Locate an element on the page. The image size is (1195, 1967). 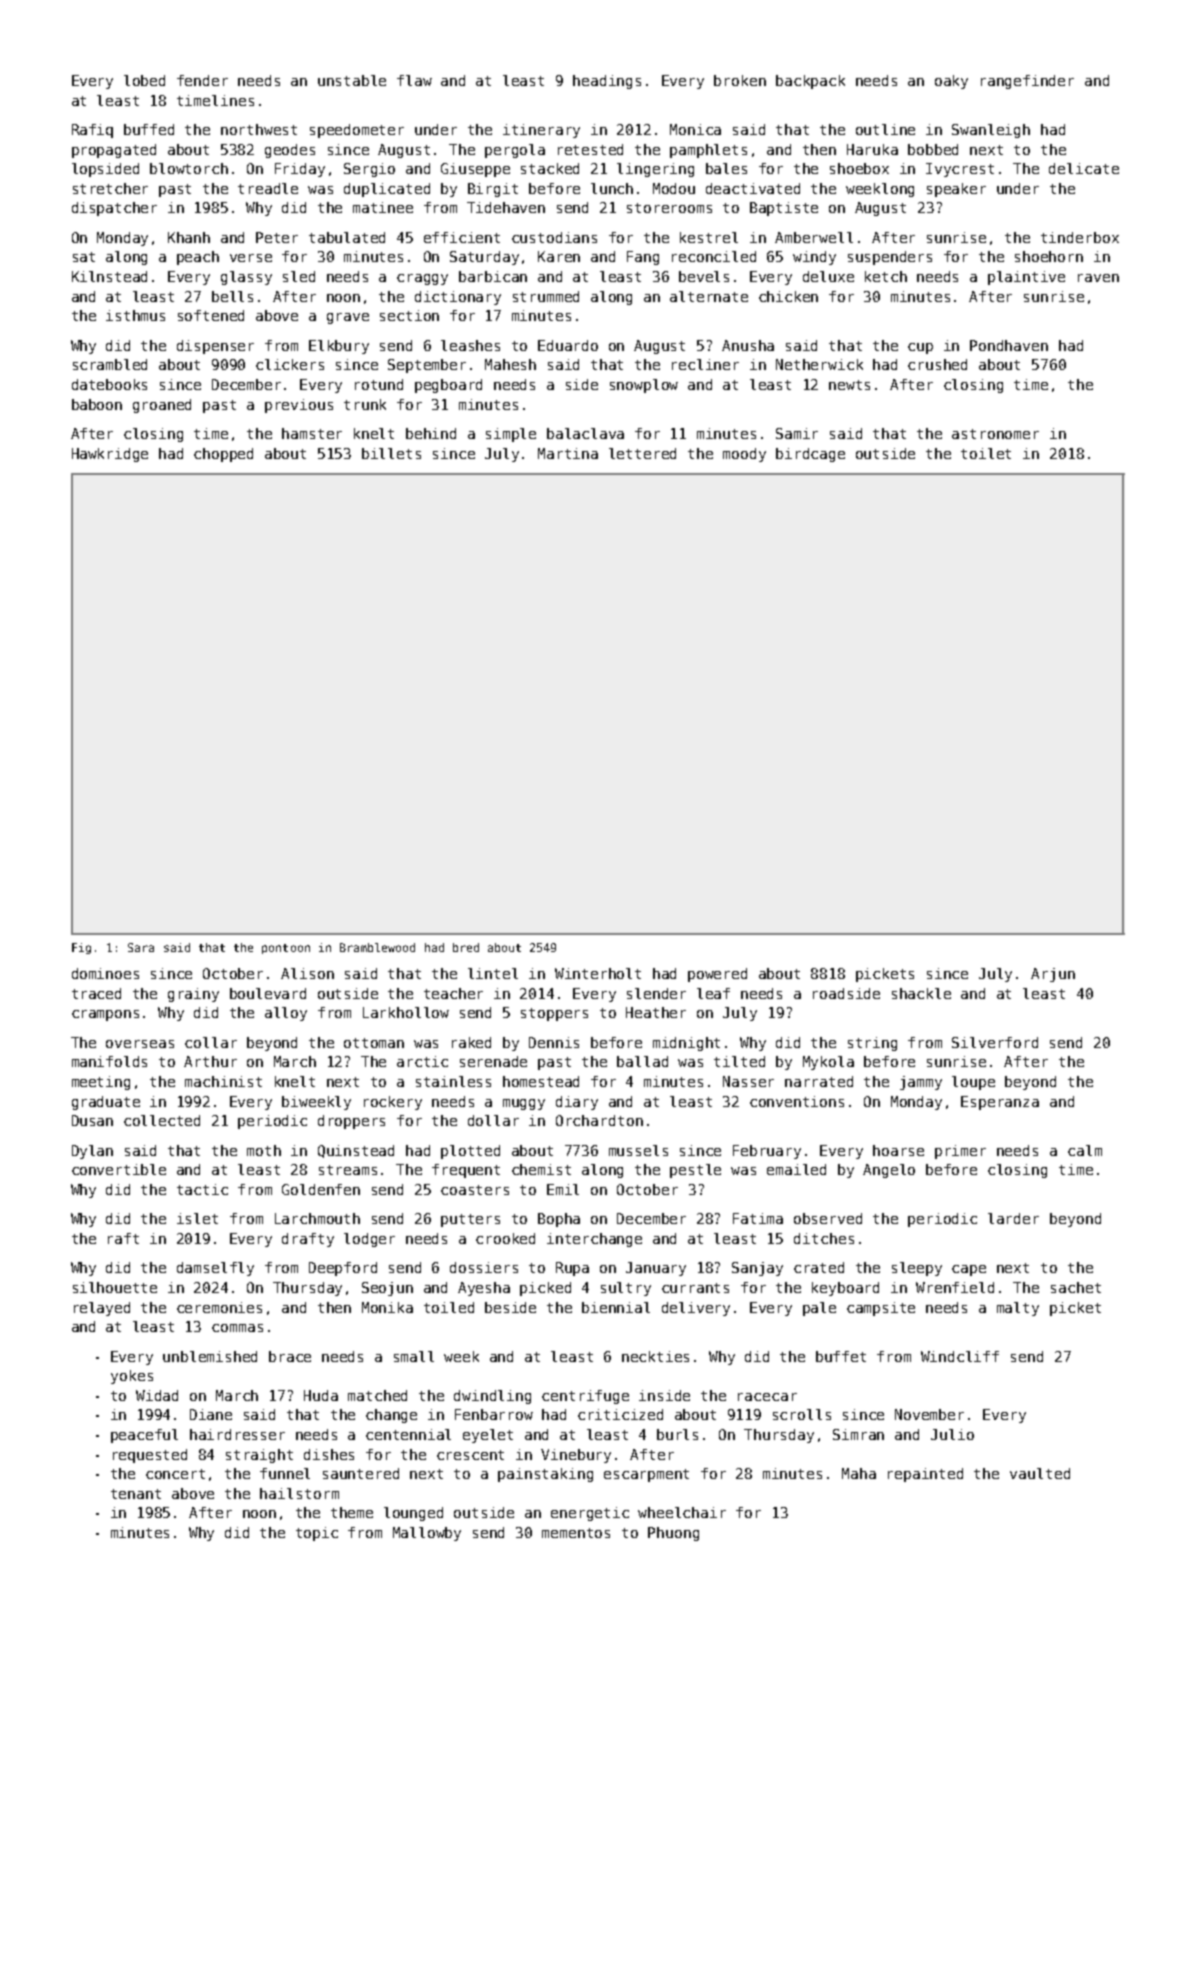
unstable is located at coordinates (352, 80).
